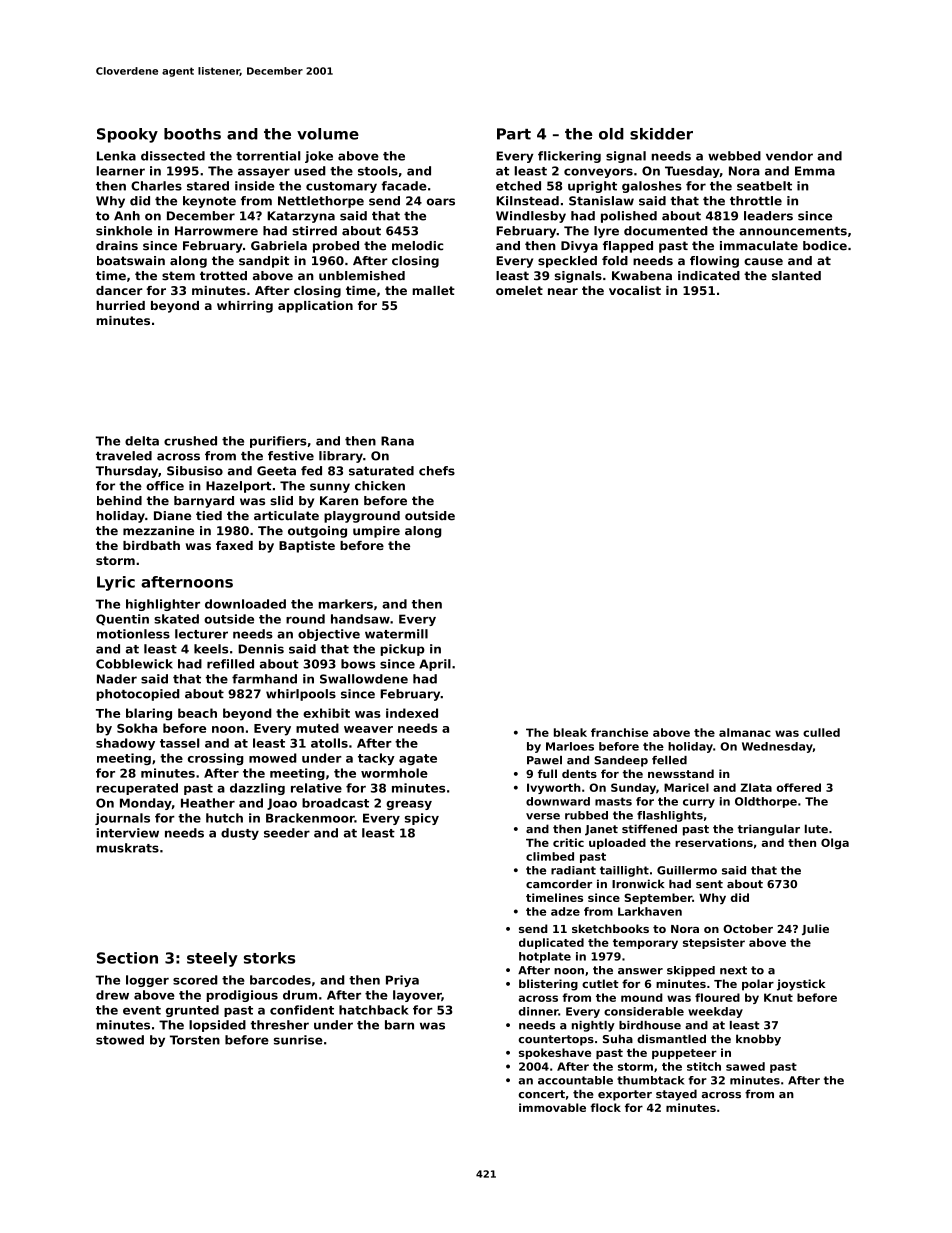 Image resolution: width=952 pixels, height=1233 pixels. Describe the element at coordinates (514, 134) in the image. I see `Part` at that location.
